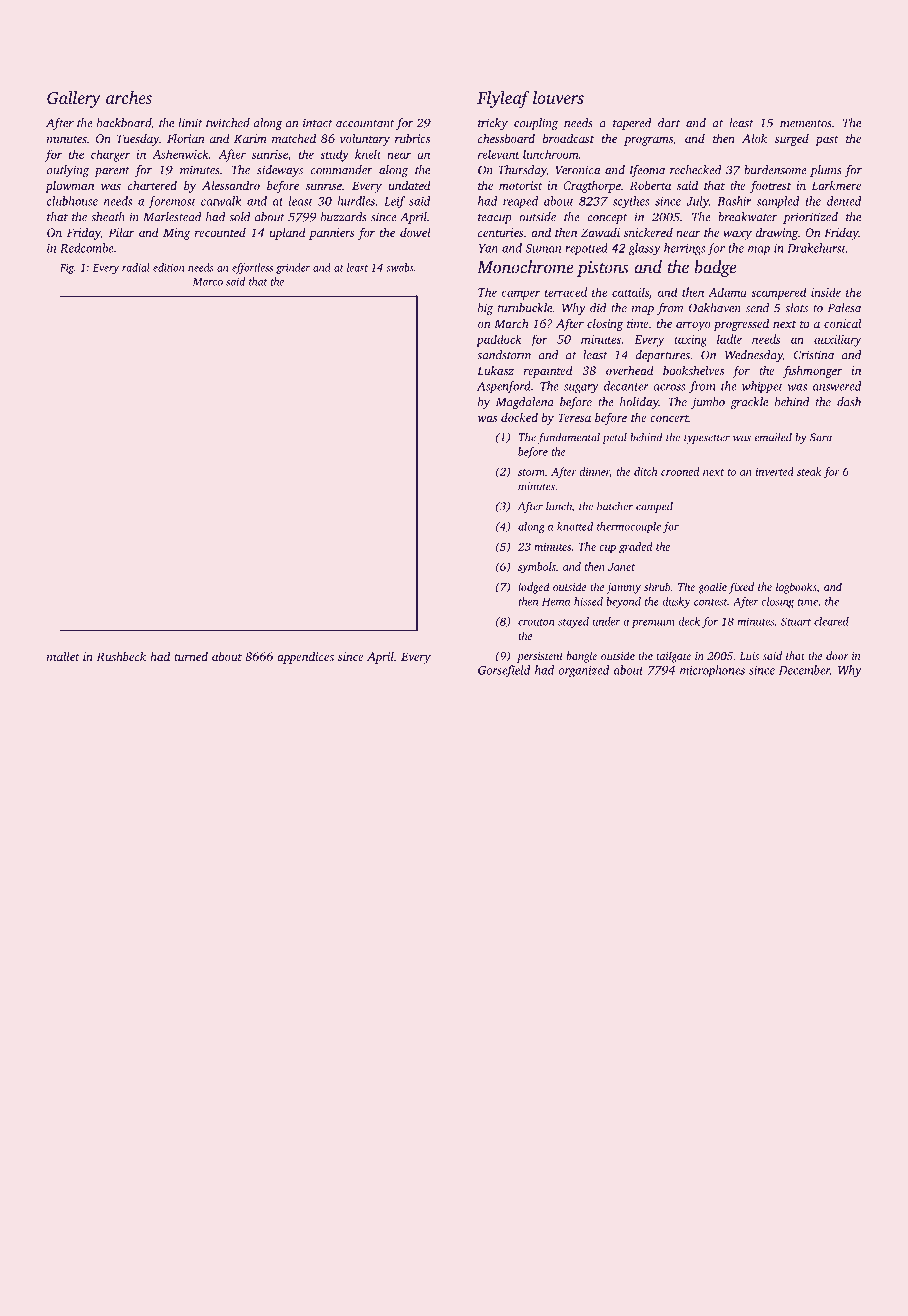  Describe the element at coordinates (67, 269) in the screenshot. I see `Fig` at that location.
